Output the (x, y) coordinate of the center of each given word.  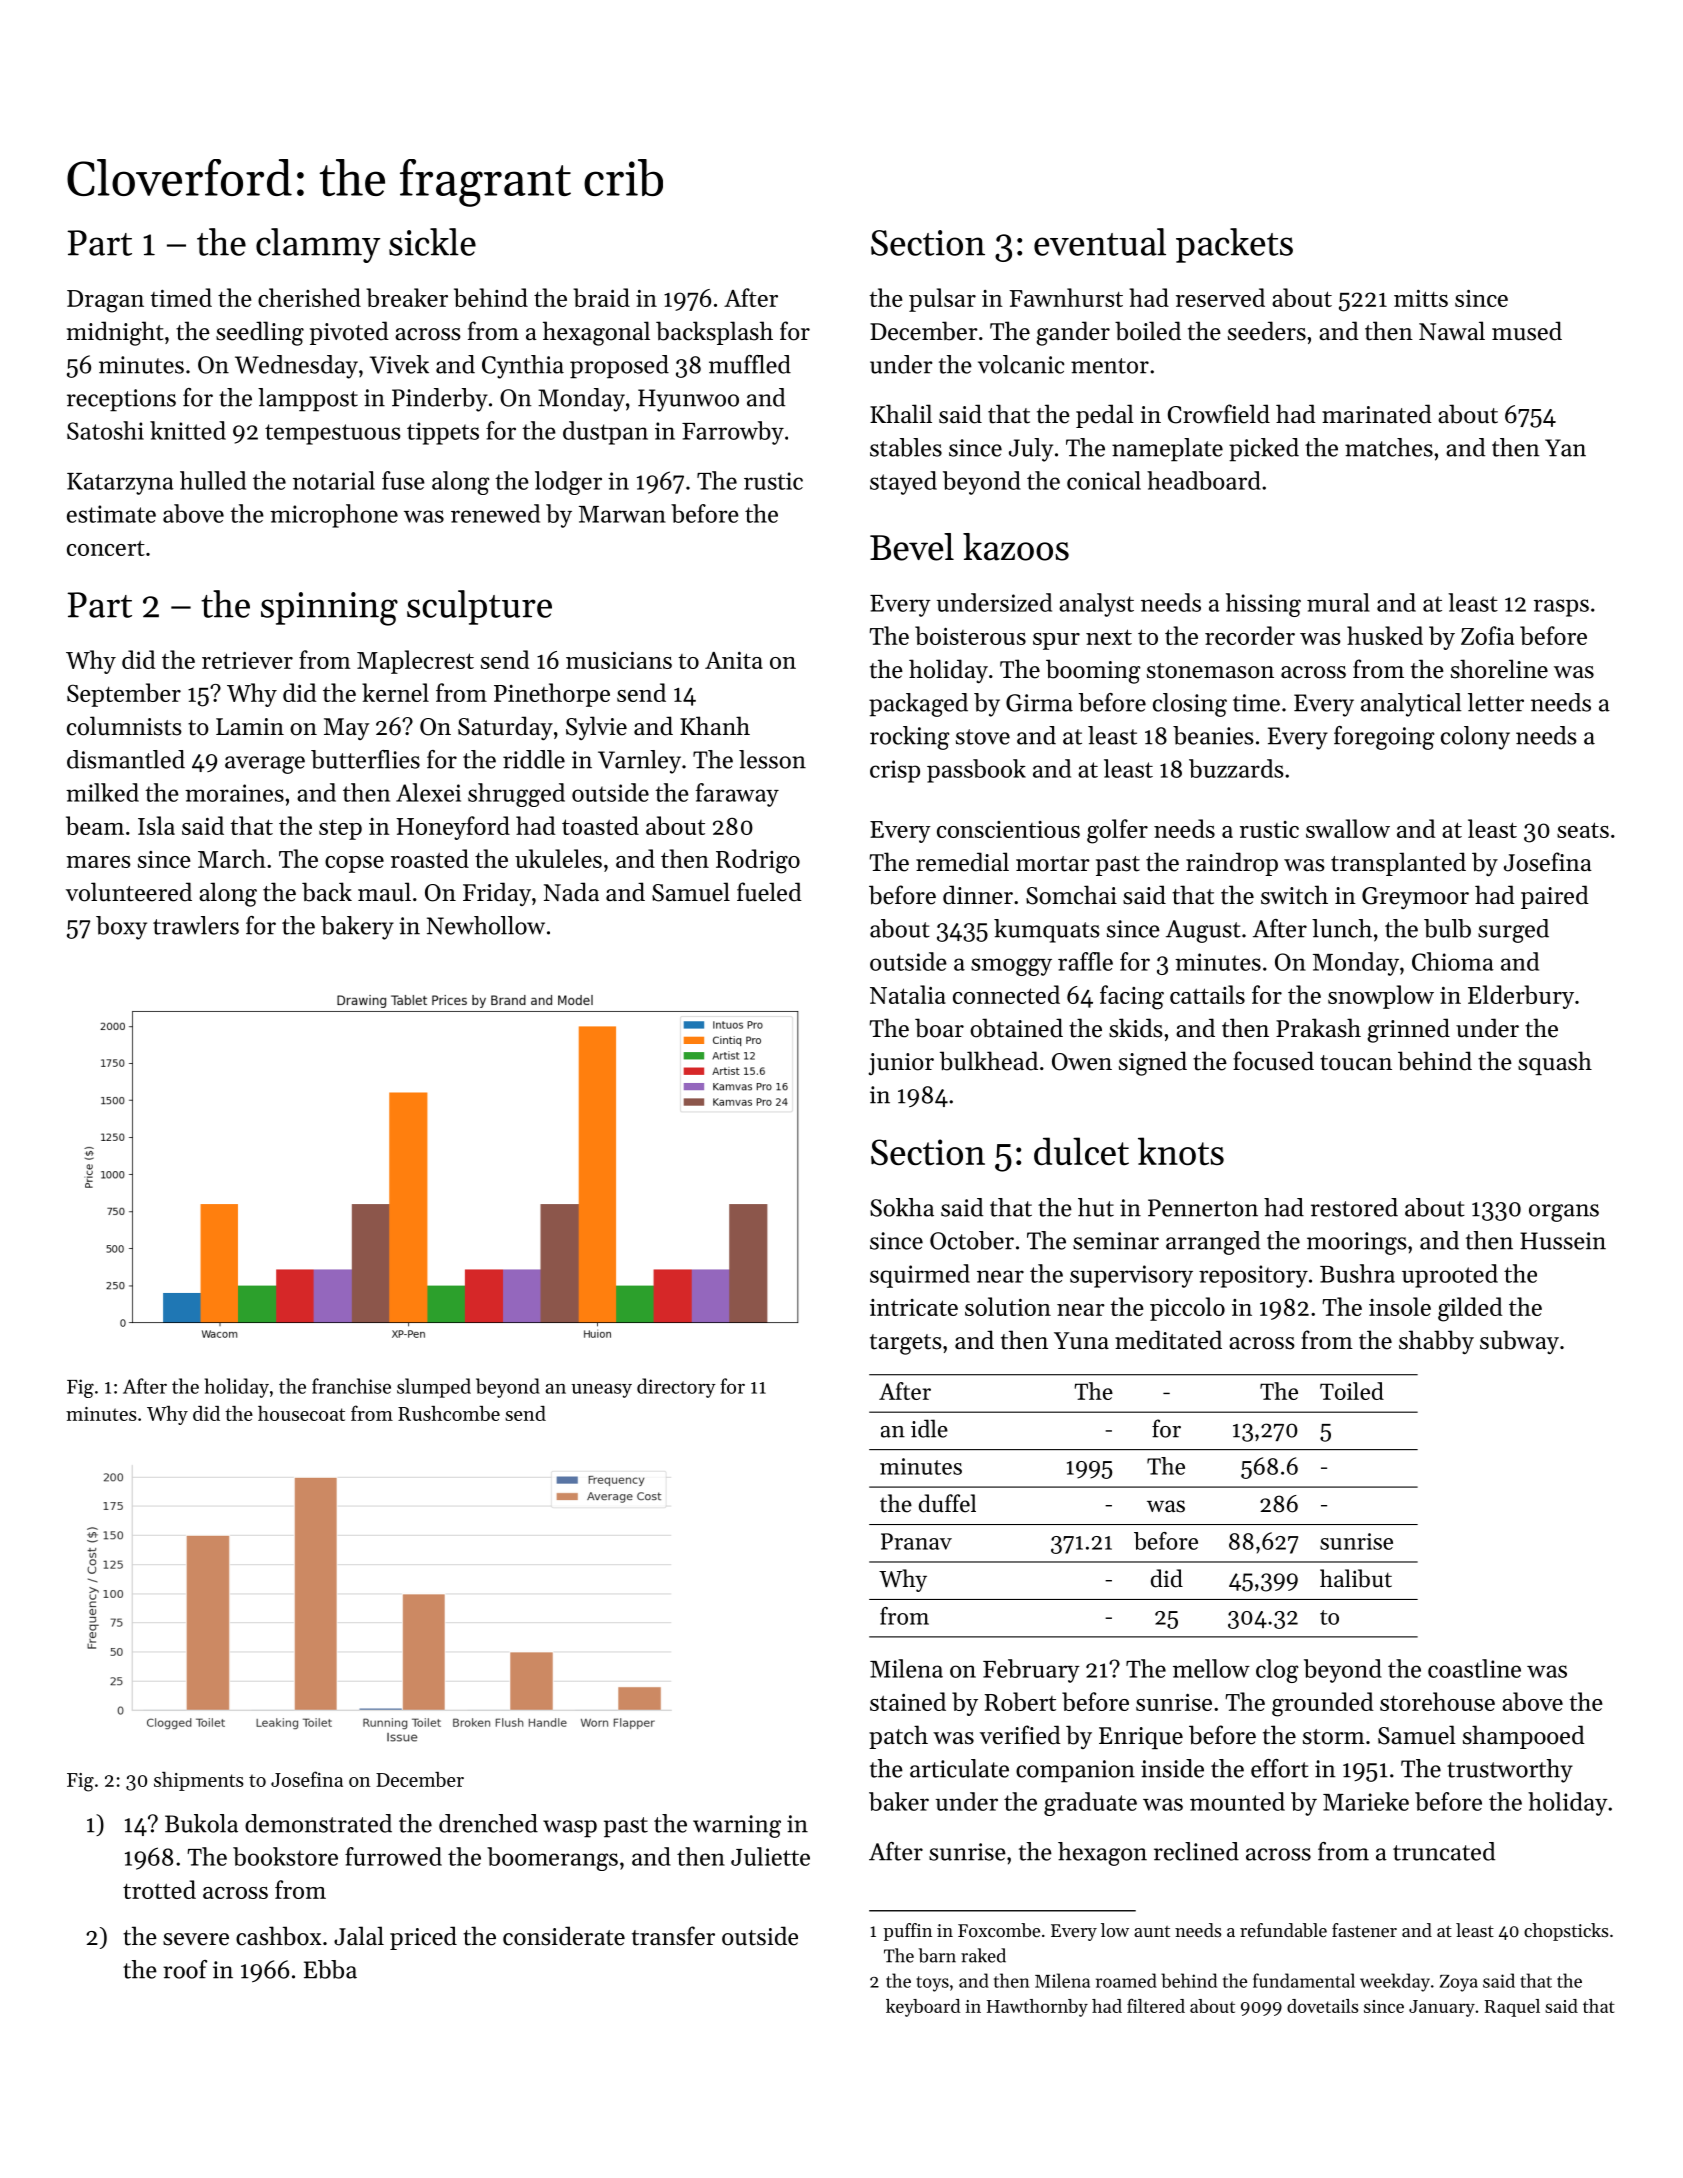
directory (676, 1388)
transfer (673, 1936)
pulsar (942, 300)
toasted (600, 825)
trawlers (196, 925)
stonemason (1210, 671)
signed (1153, 1063)
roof (185, 1969)
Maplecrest (415, 662)
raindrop (1232, 864)
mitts (1421, 298)
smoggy (1011, 967)
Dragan (105, 301)
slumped (434, 1388)
